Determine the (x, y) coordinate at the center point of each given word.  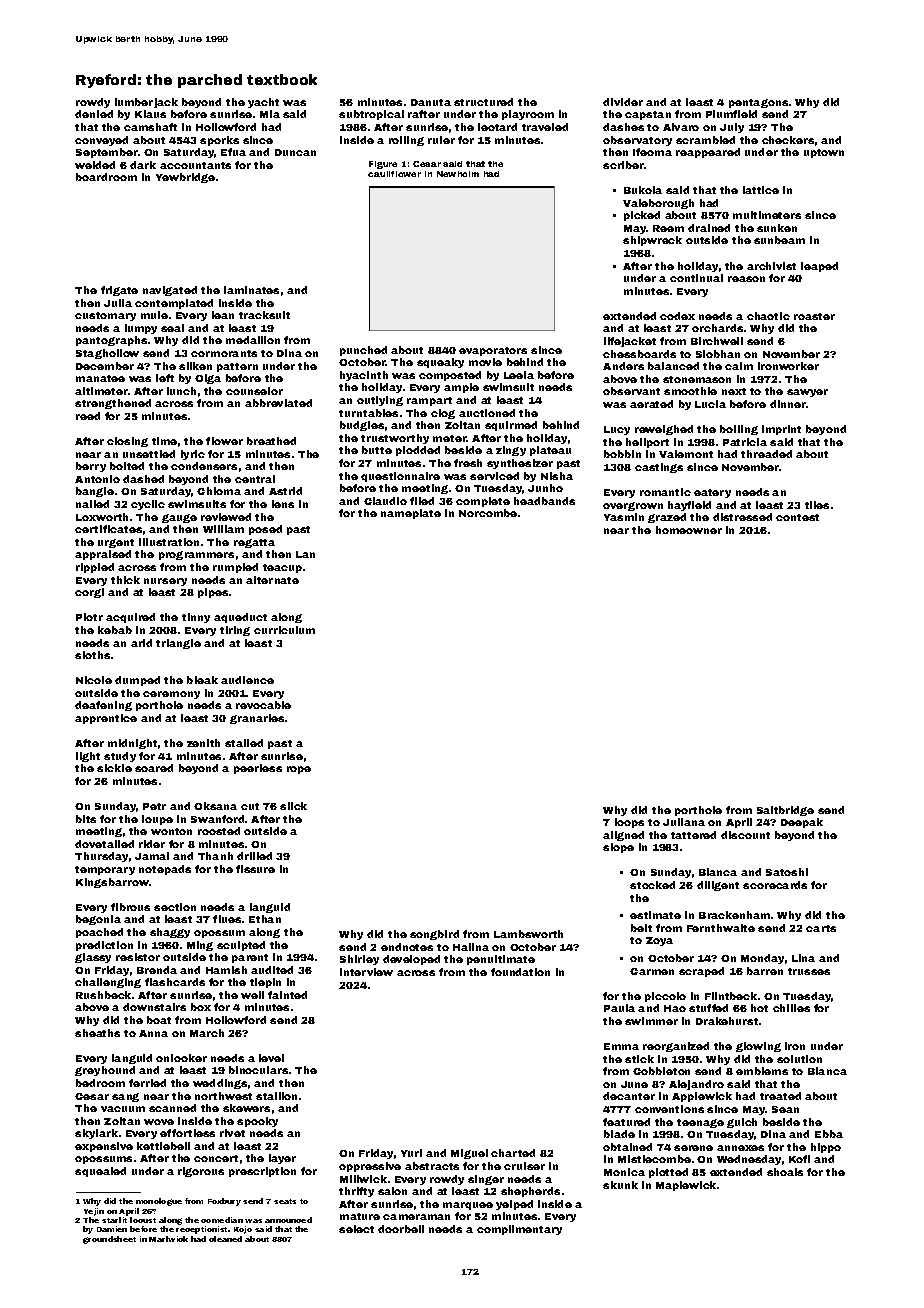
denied (94, 114)
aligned (623, 836)
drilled (254, 856)
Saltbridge (785, 811)
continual (696, 278)
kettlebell (163, 1146)
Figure (383, 165)
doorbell (401, 1229)
